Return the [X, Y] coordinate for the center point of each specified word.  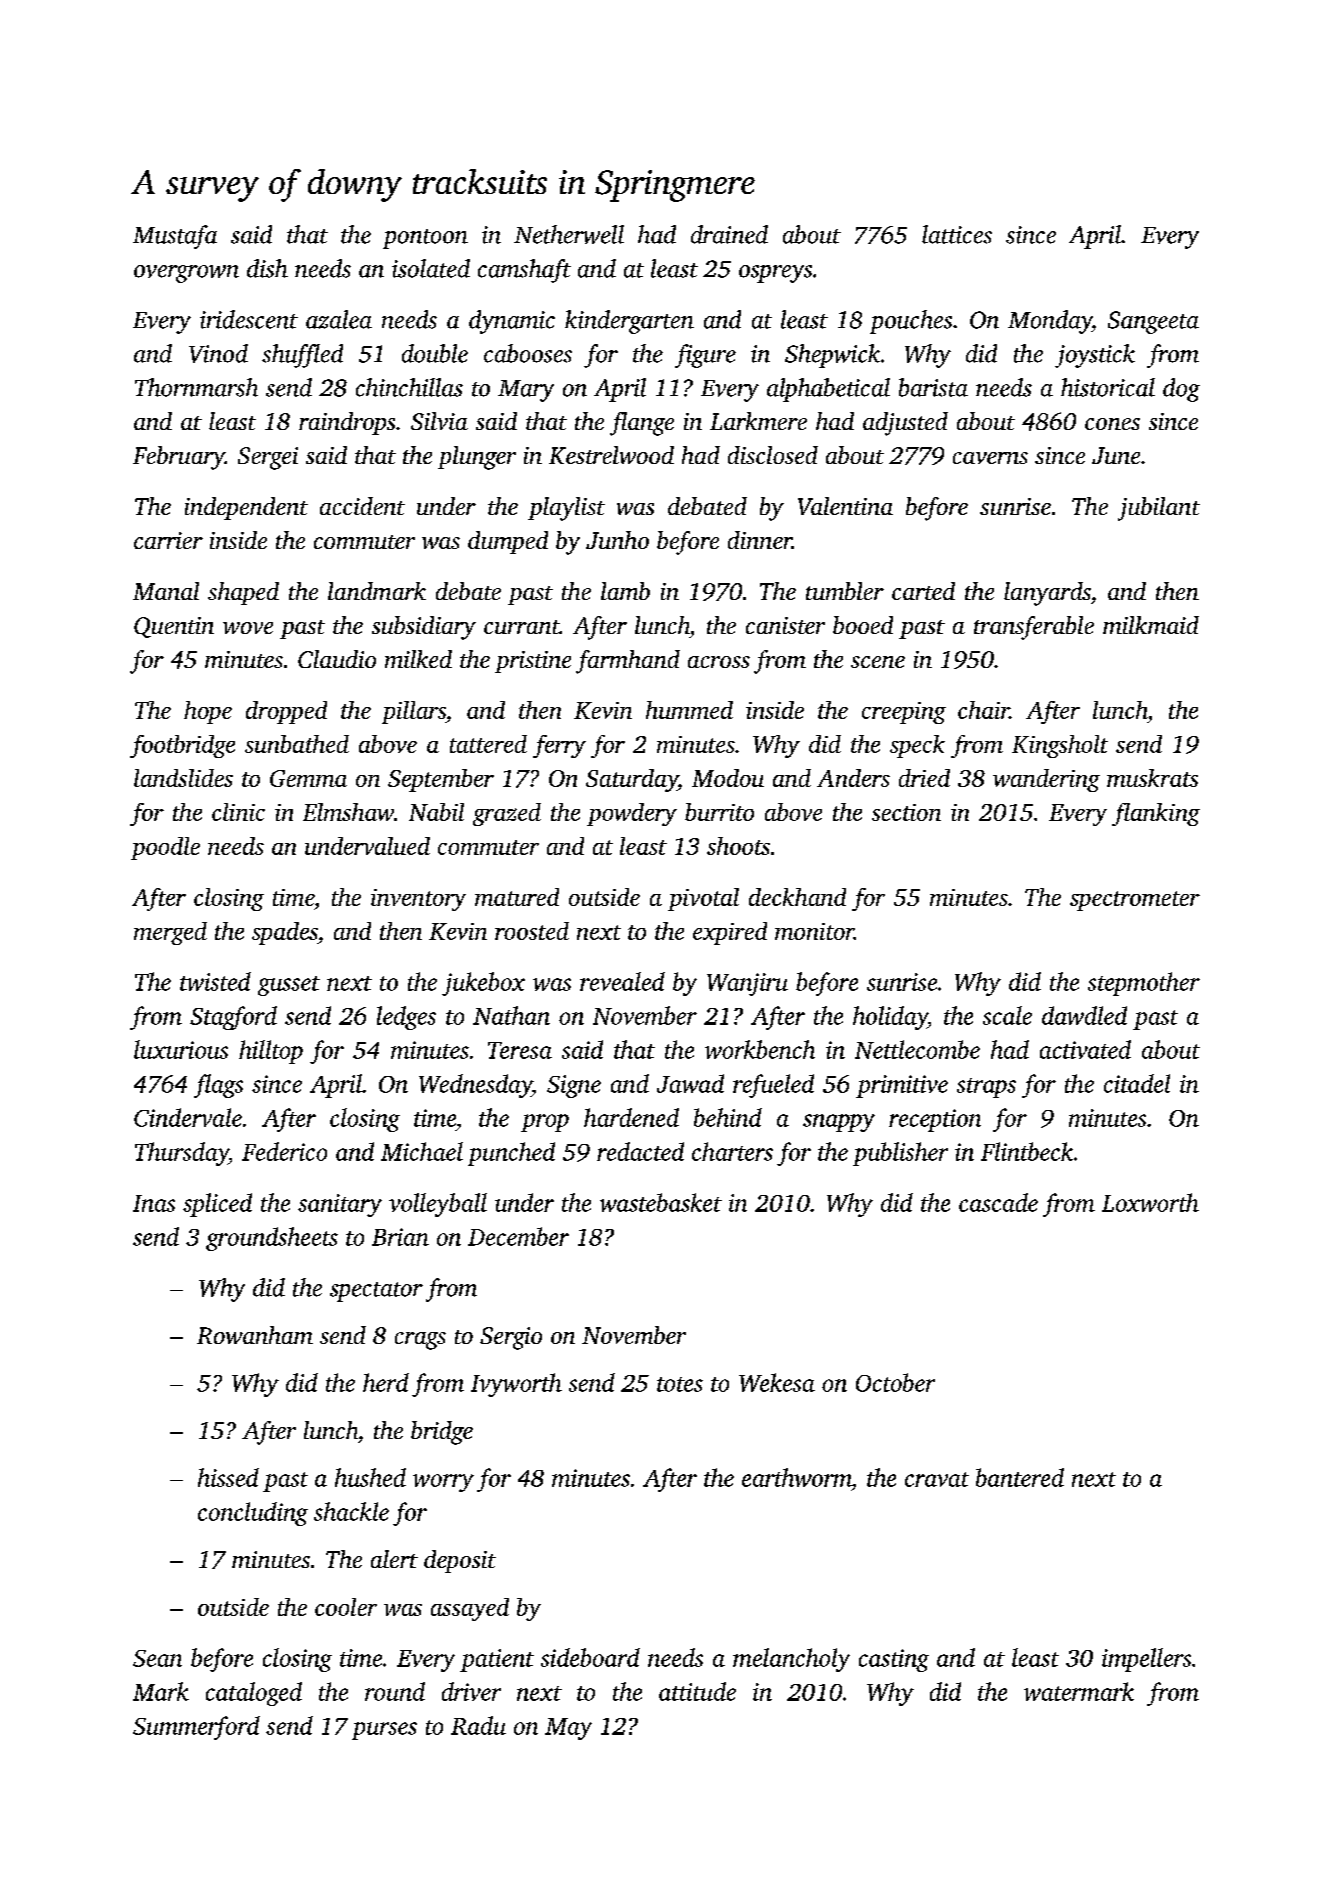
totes [680, 1384]
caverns [990, 458]
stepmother [1144, 984]
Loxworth [1150, 1202]
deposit [460, 1561]
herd [386, 1382]
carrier [168, 540]
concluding [253, 1514]
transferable [1034, 628]
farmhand [628, 662]
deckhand [797, 897]
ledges [406, 1018]
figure [705, 356]
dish [267, 268]
